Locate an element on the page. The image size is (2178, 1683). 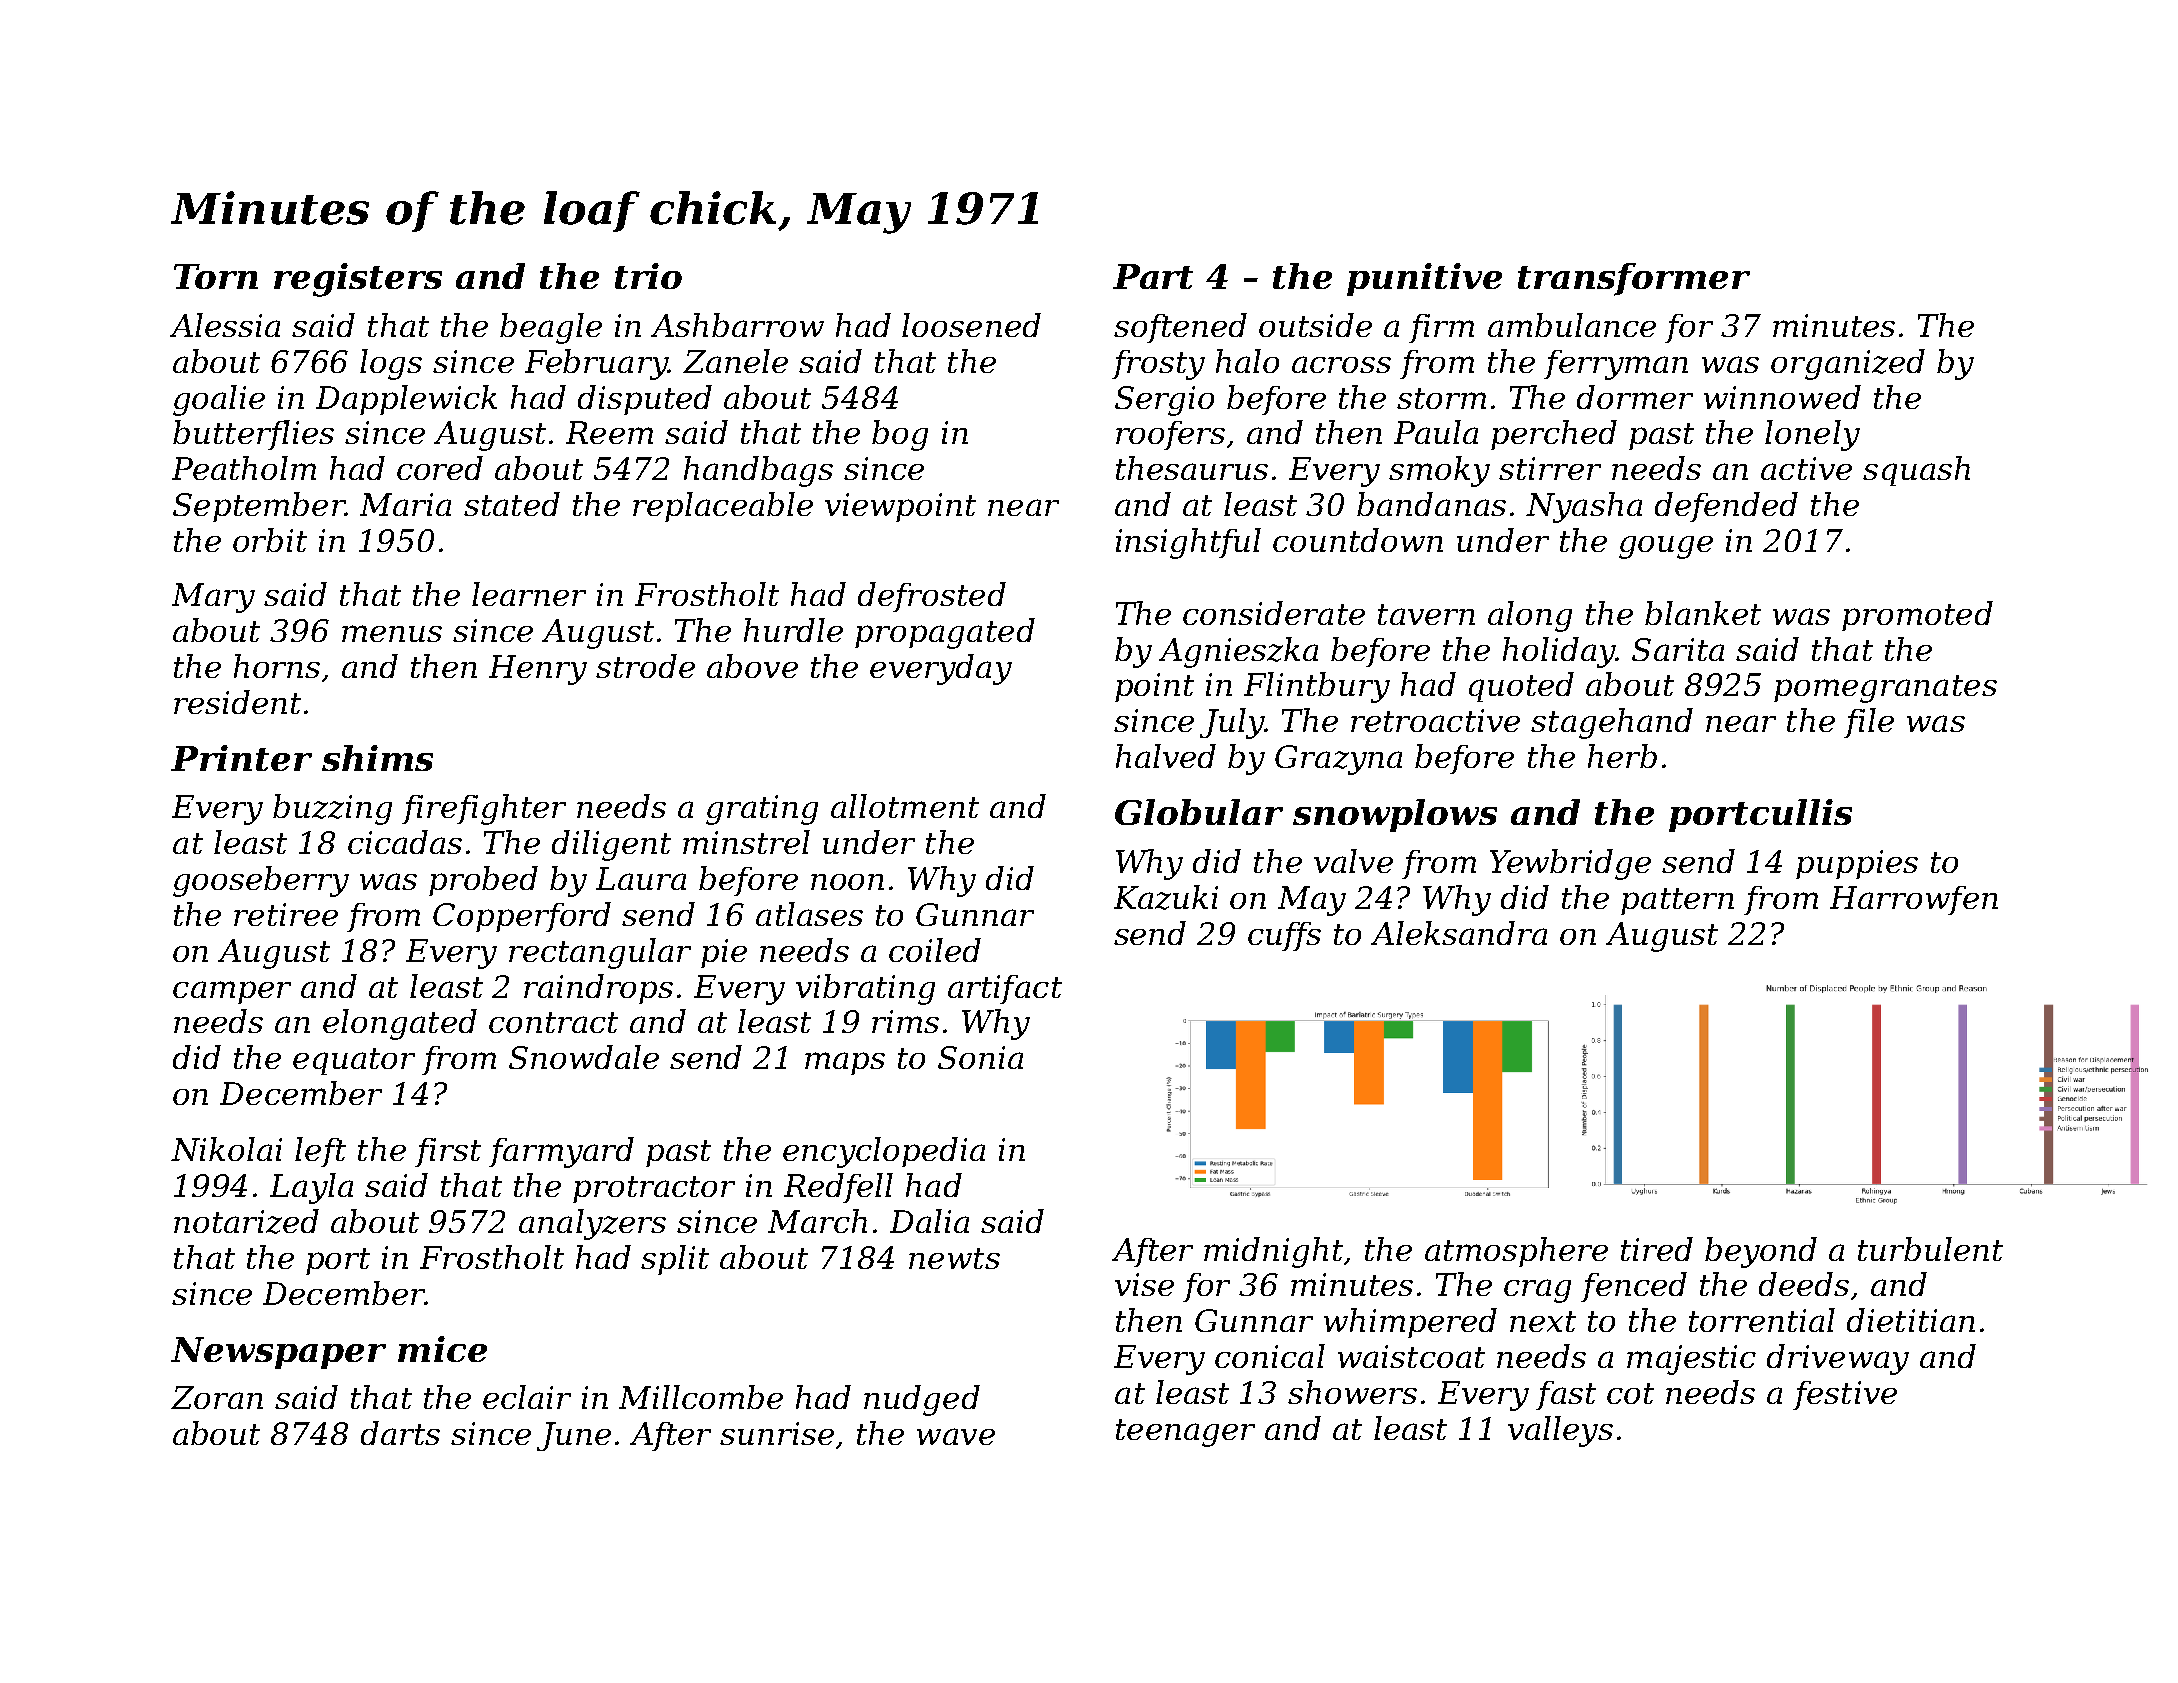
analyzers is located at coordinates (592, 1224).
